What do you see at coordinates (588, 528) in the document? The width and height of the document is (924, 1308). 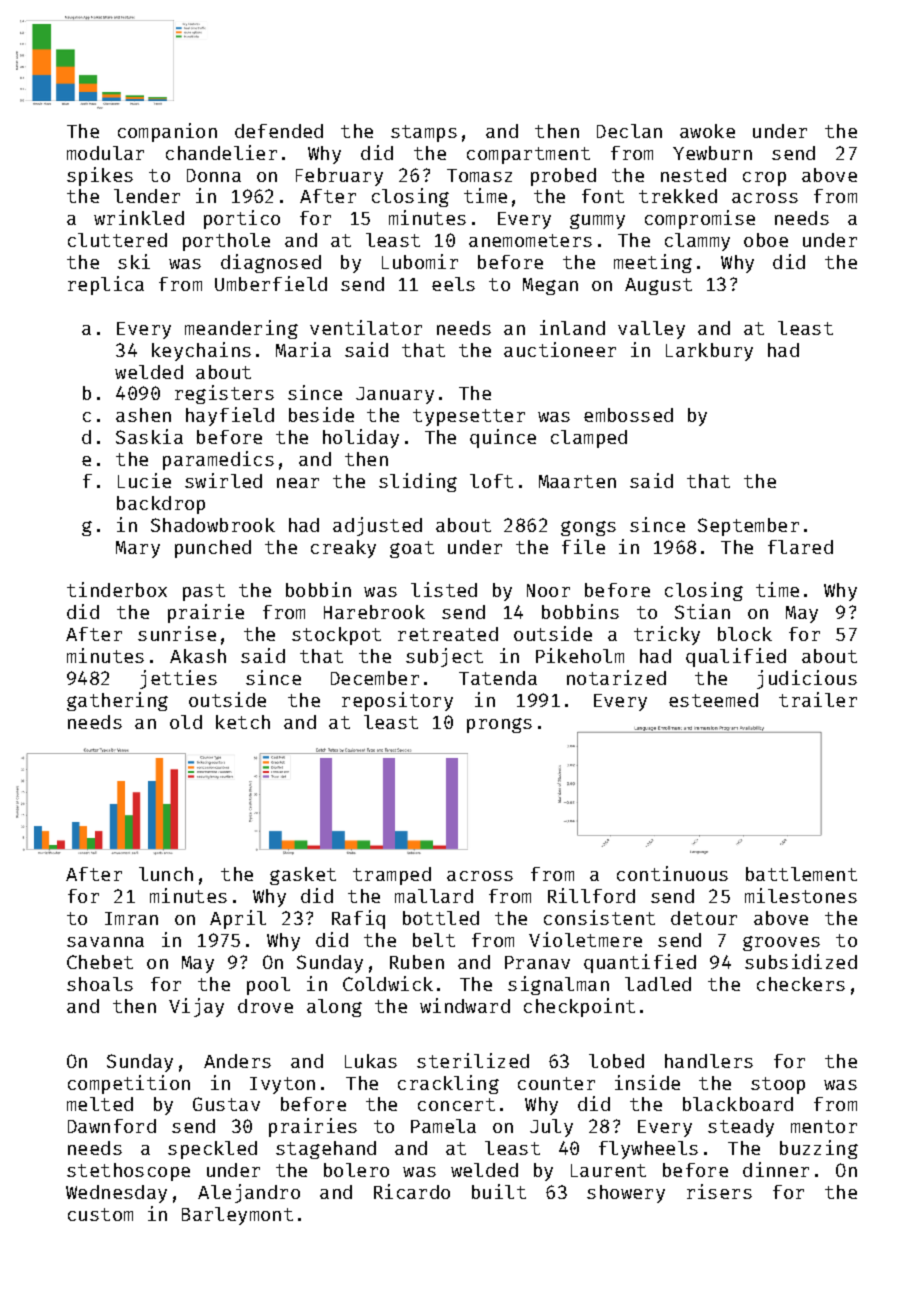 I see `gongs` at bounding box center [588, 528].
